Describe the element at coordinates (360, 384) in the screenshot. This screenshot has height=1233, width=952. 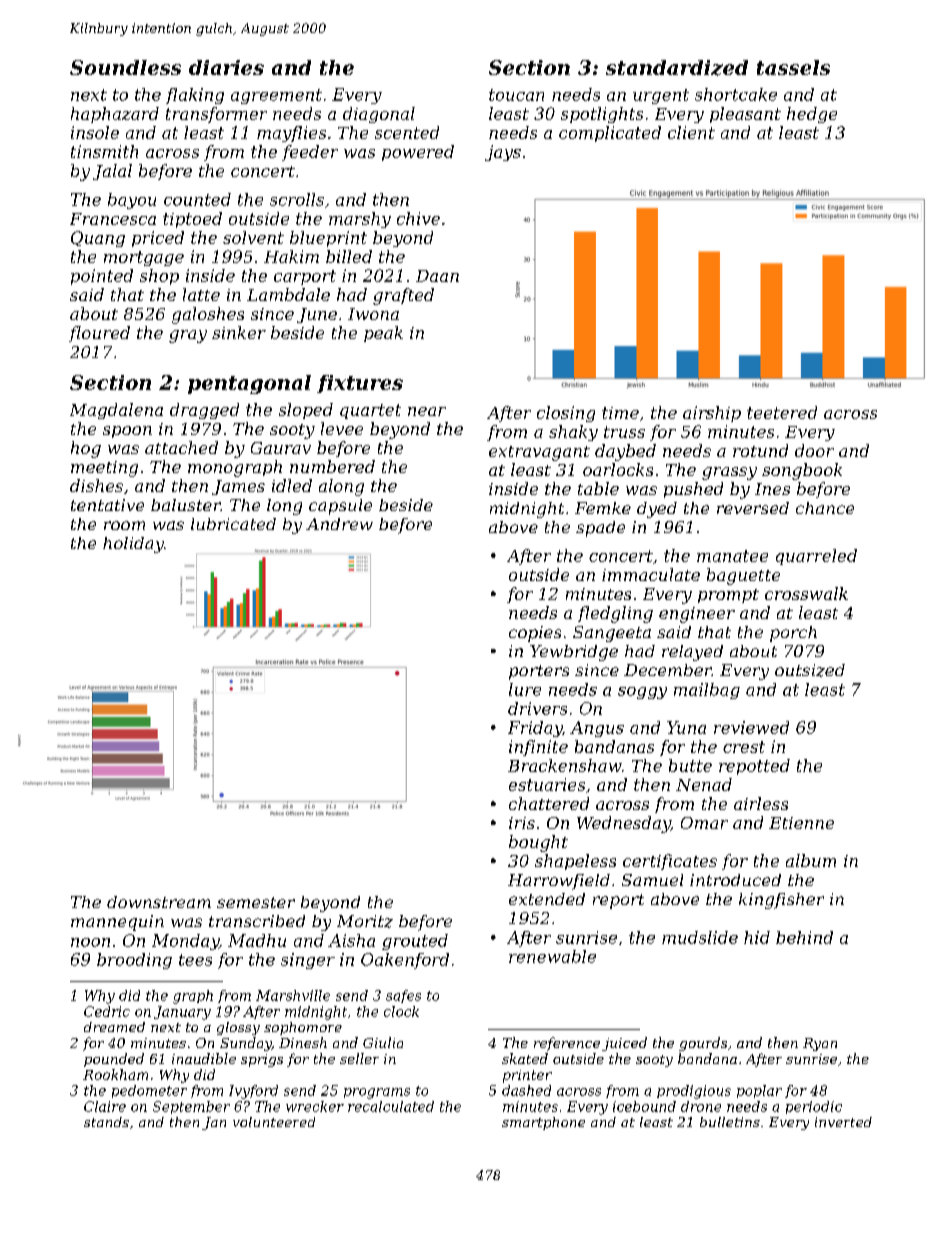
I see `fixtures` at that location.
